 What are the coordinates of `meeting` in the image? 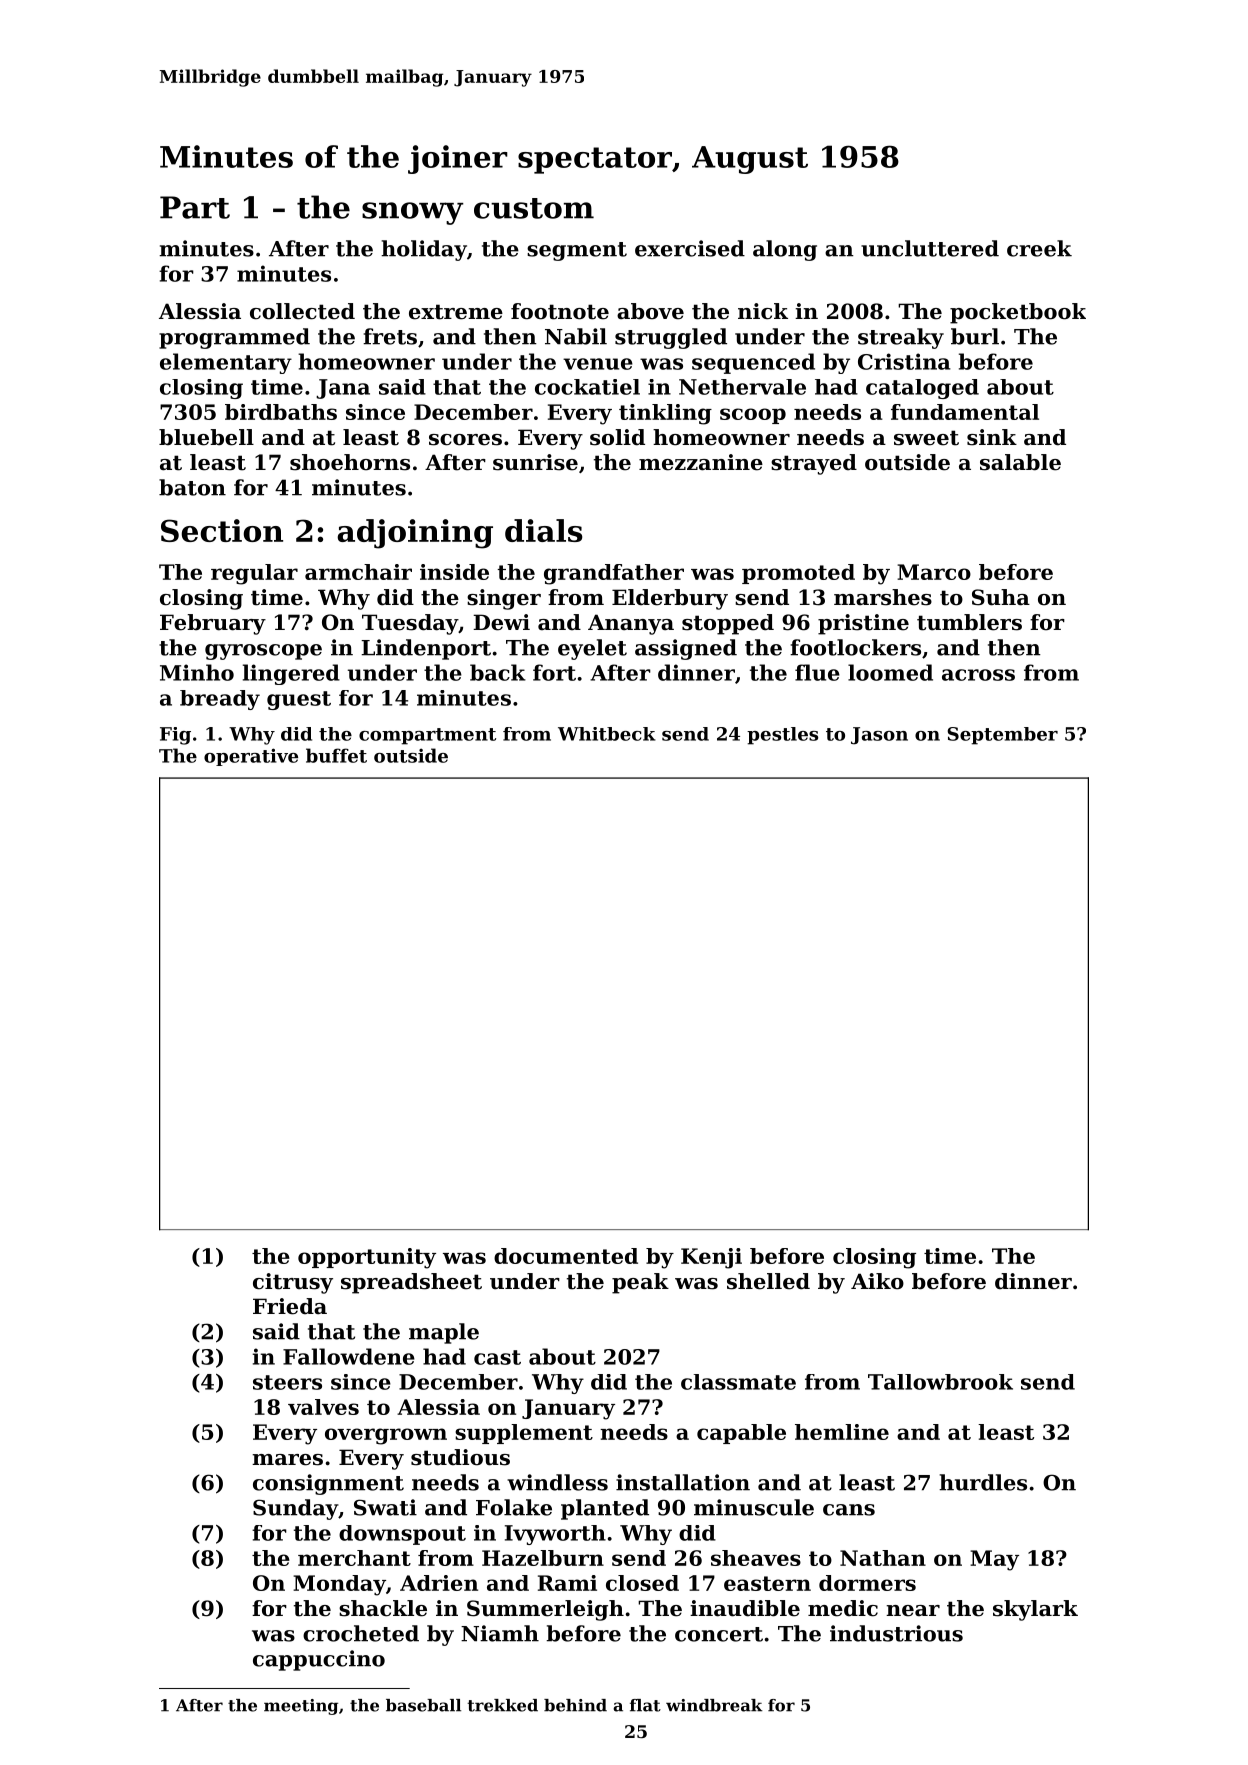 It's located at (301, 1707).
